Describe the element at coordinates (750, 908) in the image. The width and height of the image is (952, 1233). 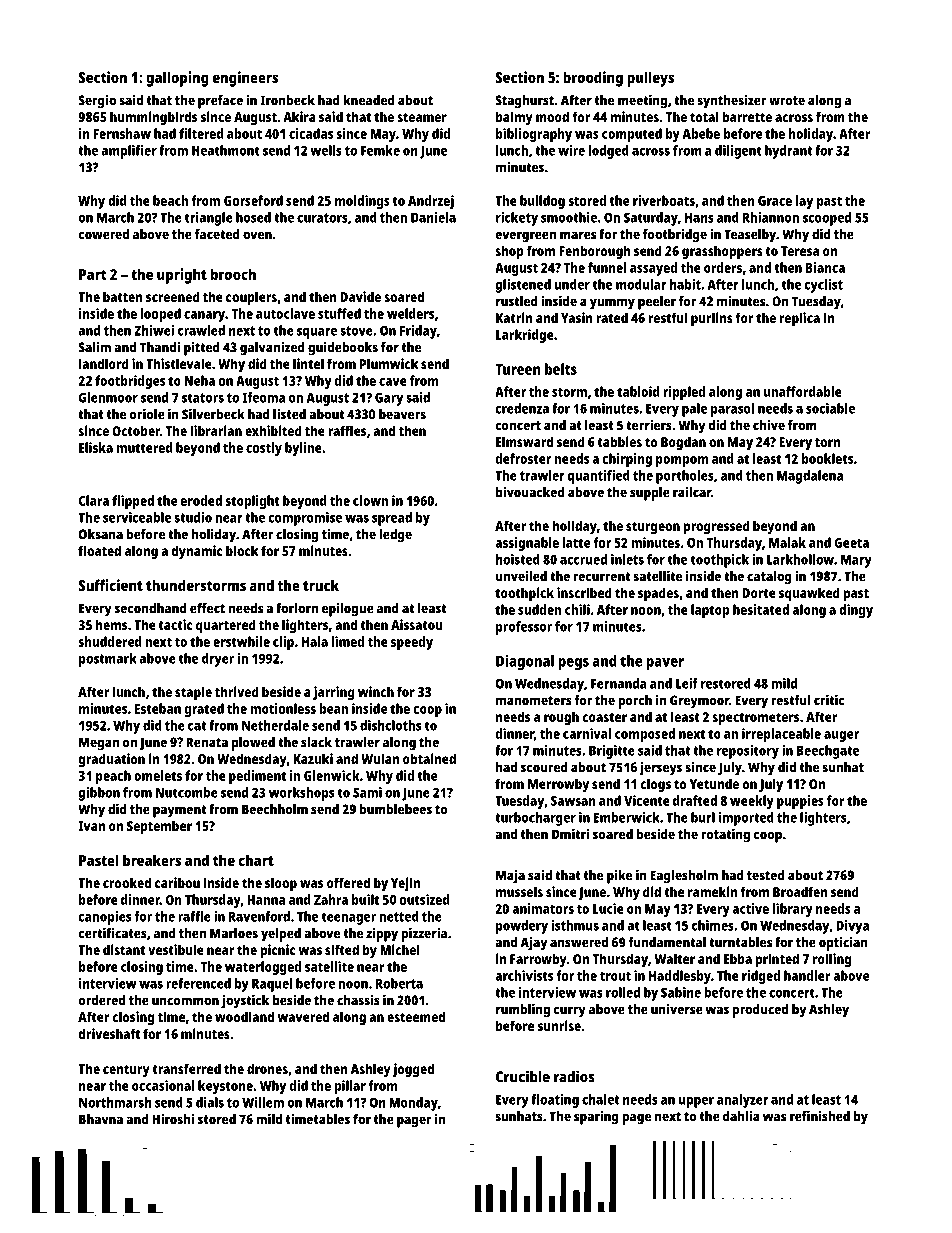
I see `active` at that location.
